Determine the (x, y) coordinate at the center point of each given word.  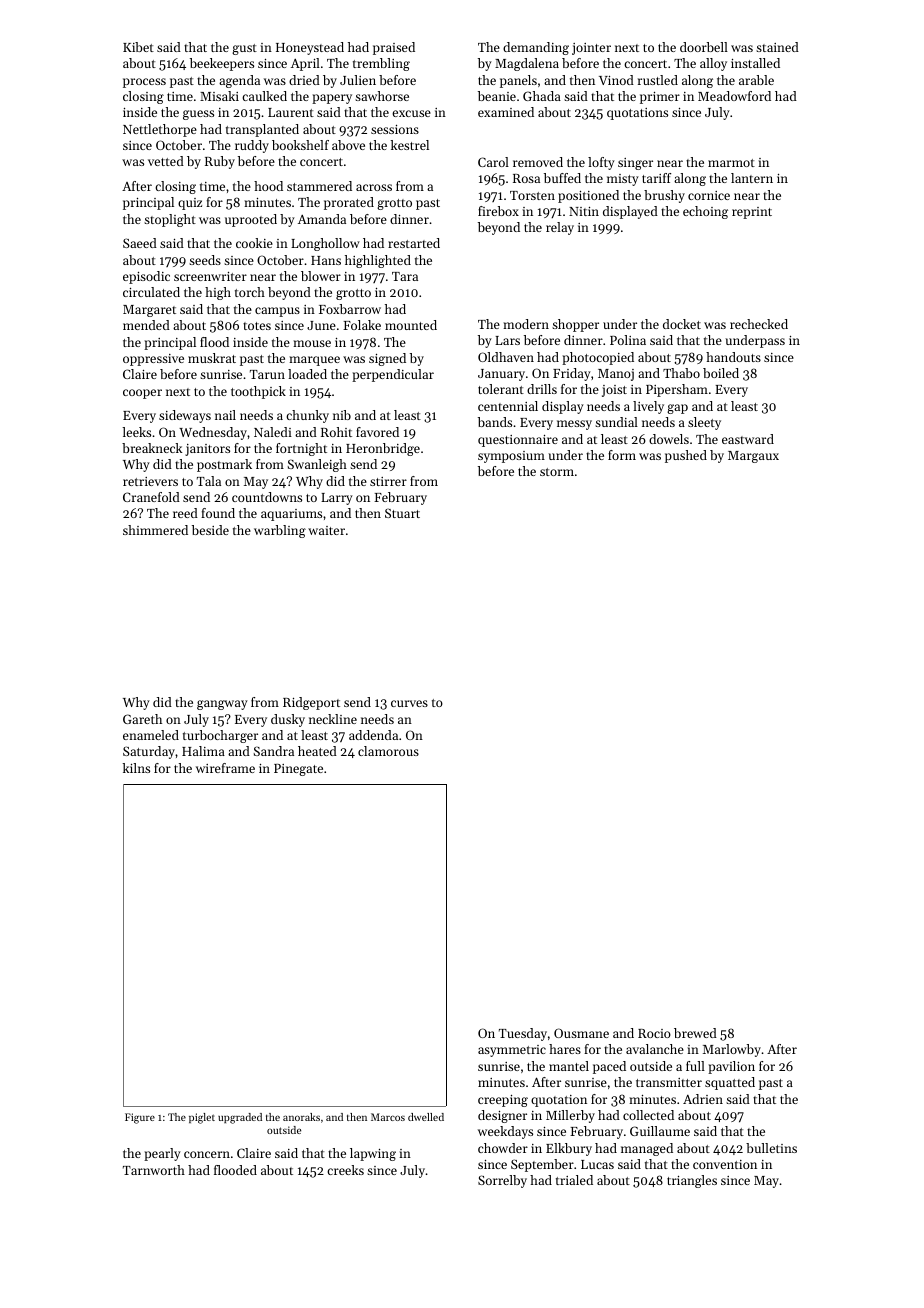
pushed (686, 456)
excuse (411, 113)
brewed (695, 1033)
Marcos (388, 1117)
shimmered (155, 530)
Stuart (402, 513)
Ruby (220, 162)
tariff (656, 178)
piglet (202, 1118)
